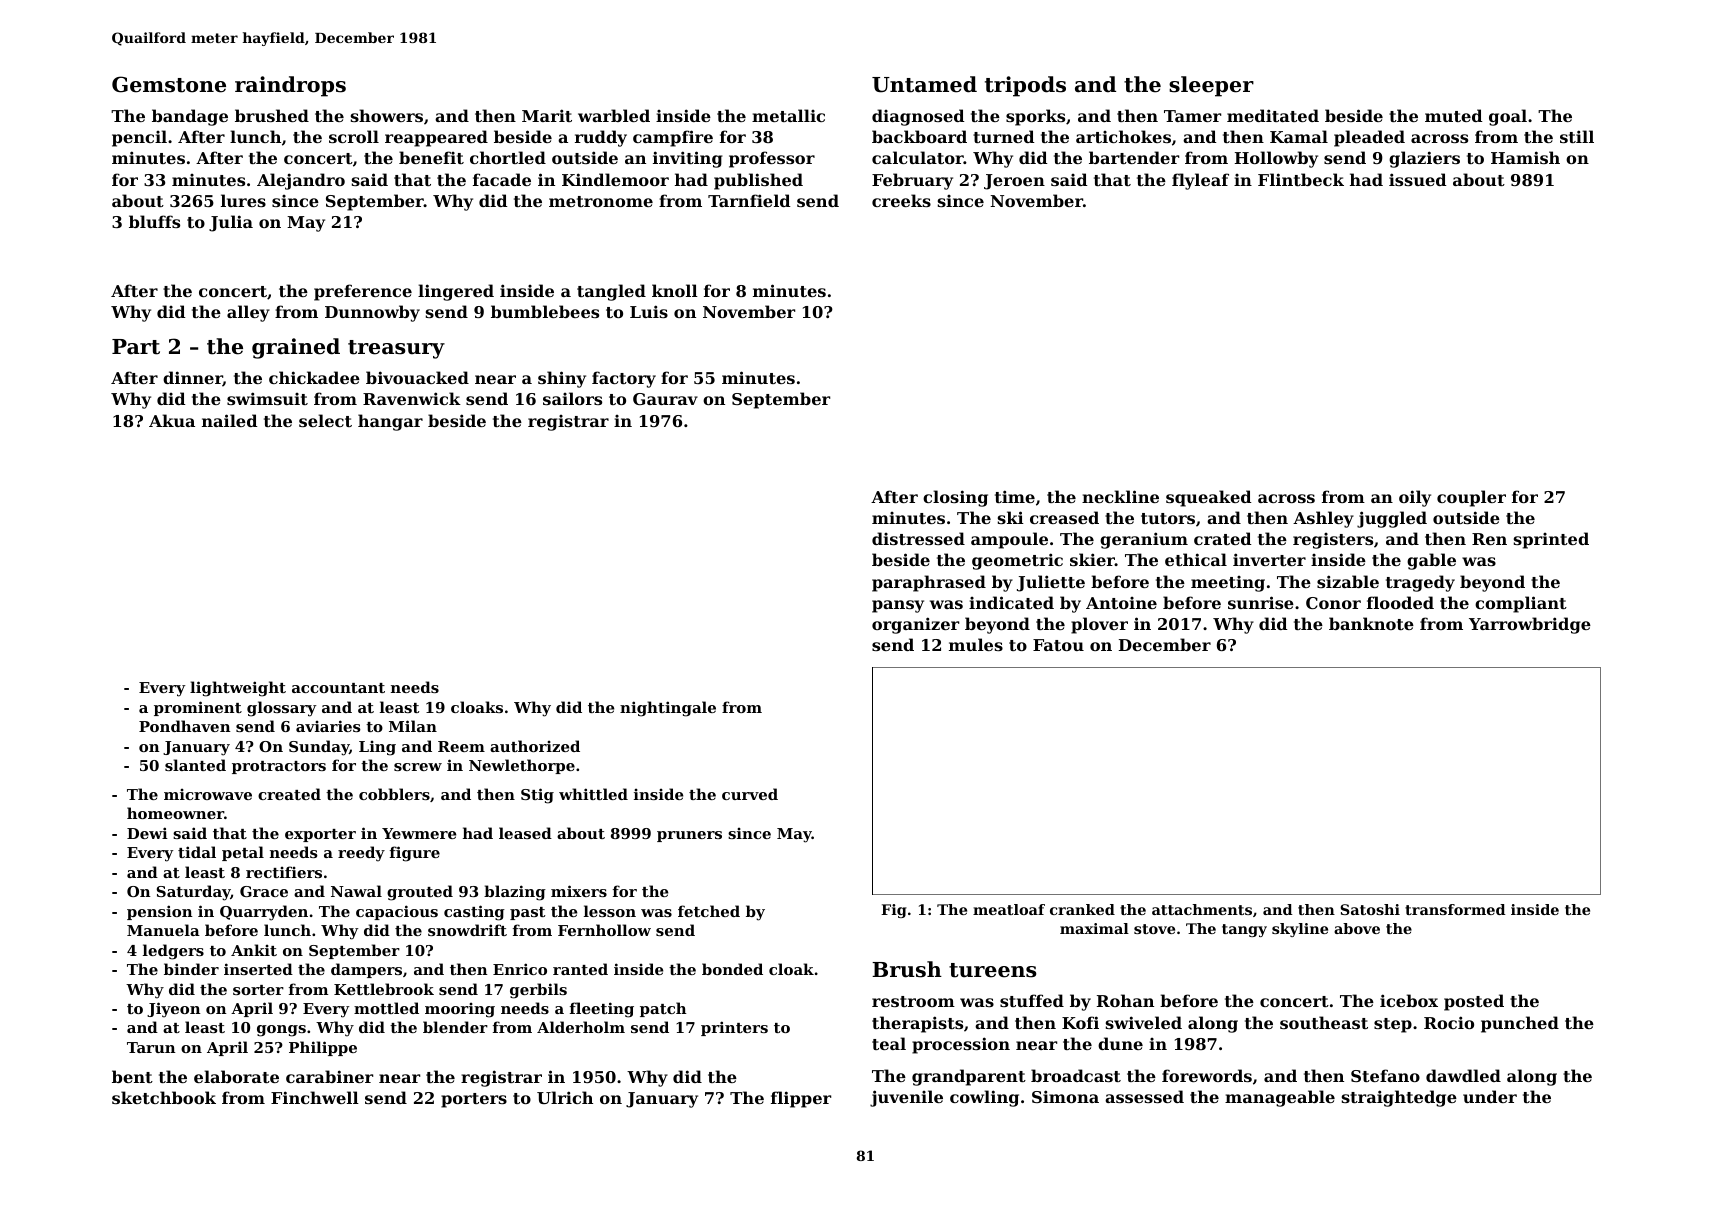  What do you see at coordinates (1508, 117) in the image?
I see `goal` at bounding box center [1508, 117].
